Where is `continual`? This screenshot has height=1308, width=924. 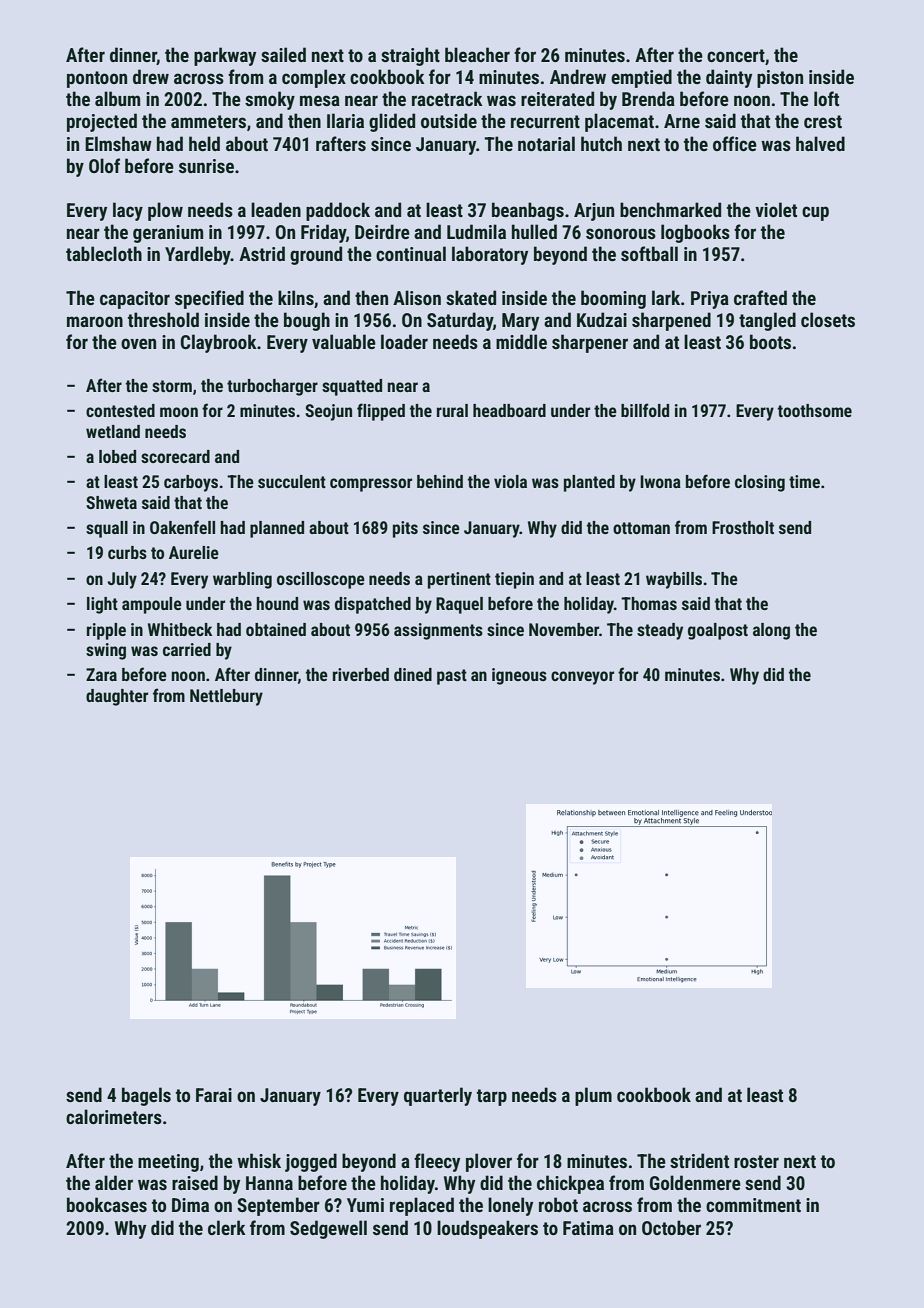
continual is located at coordinates (411, 253).
